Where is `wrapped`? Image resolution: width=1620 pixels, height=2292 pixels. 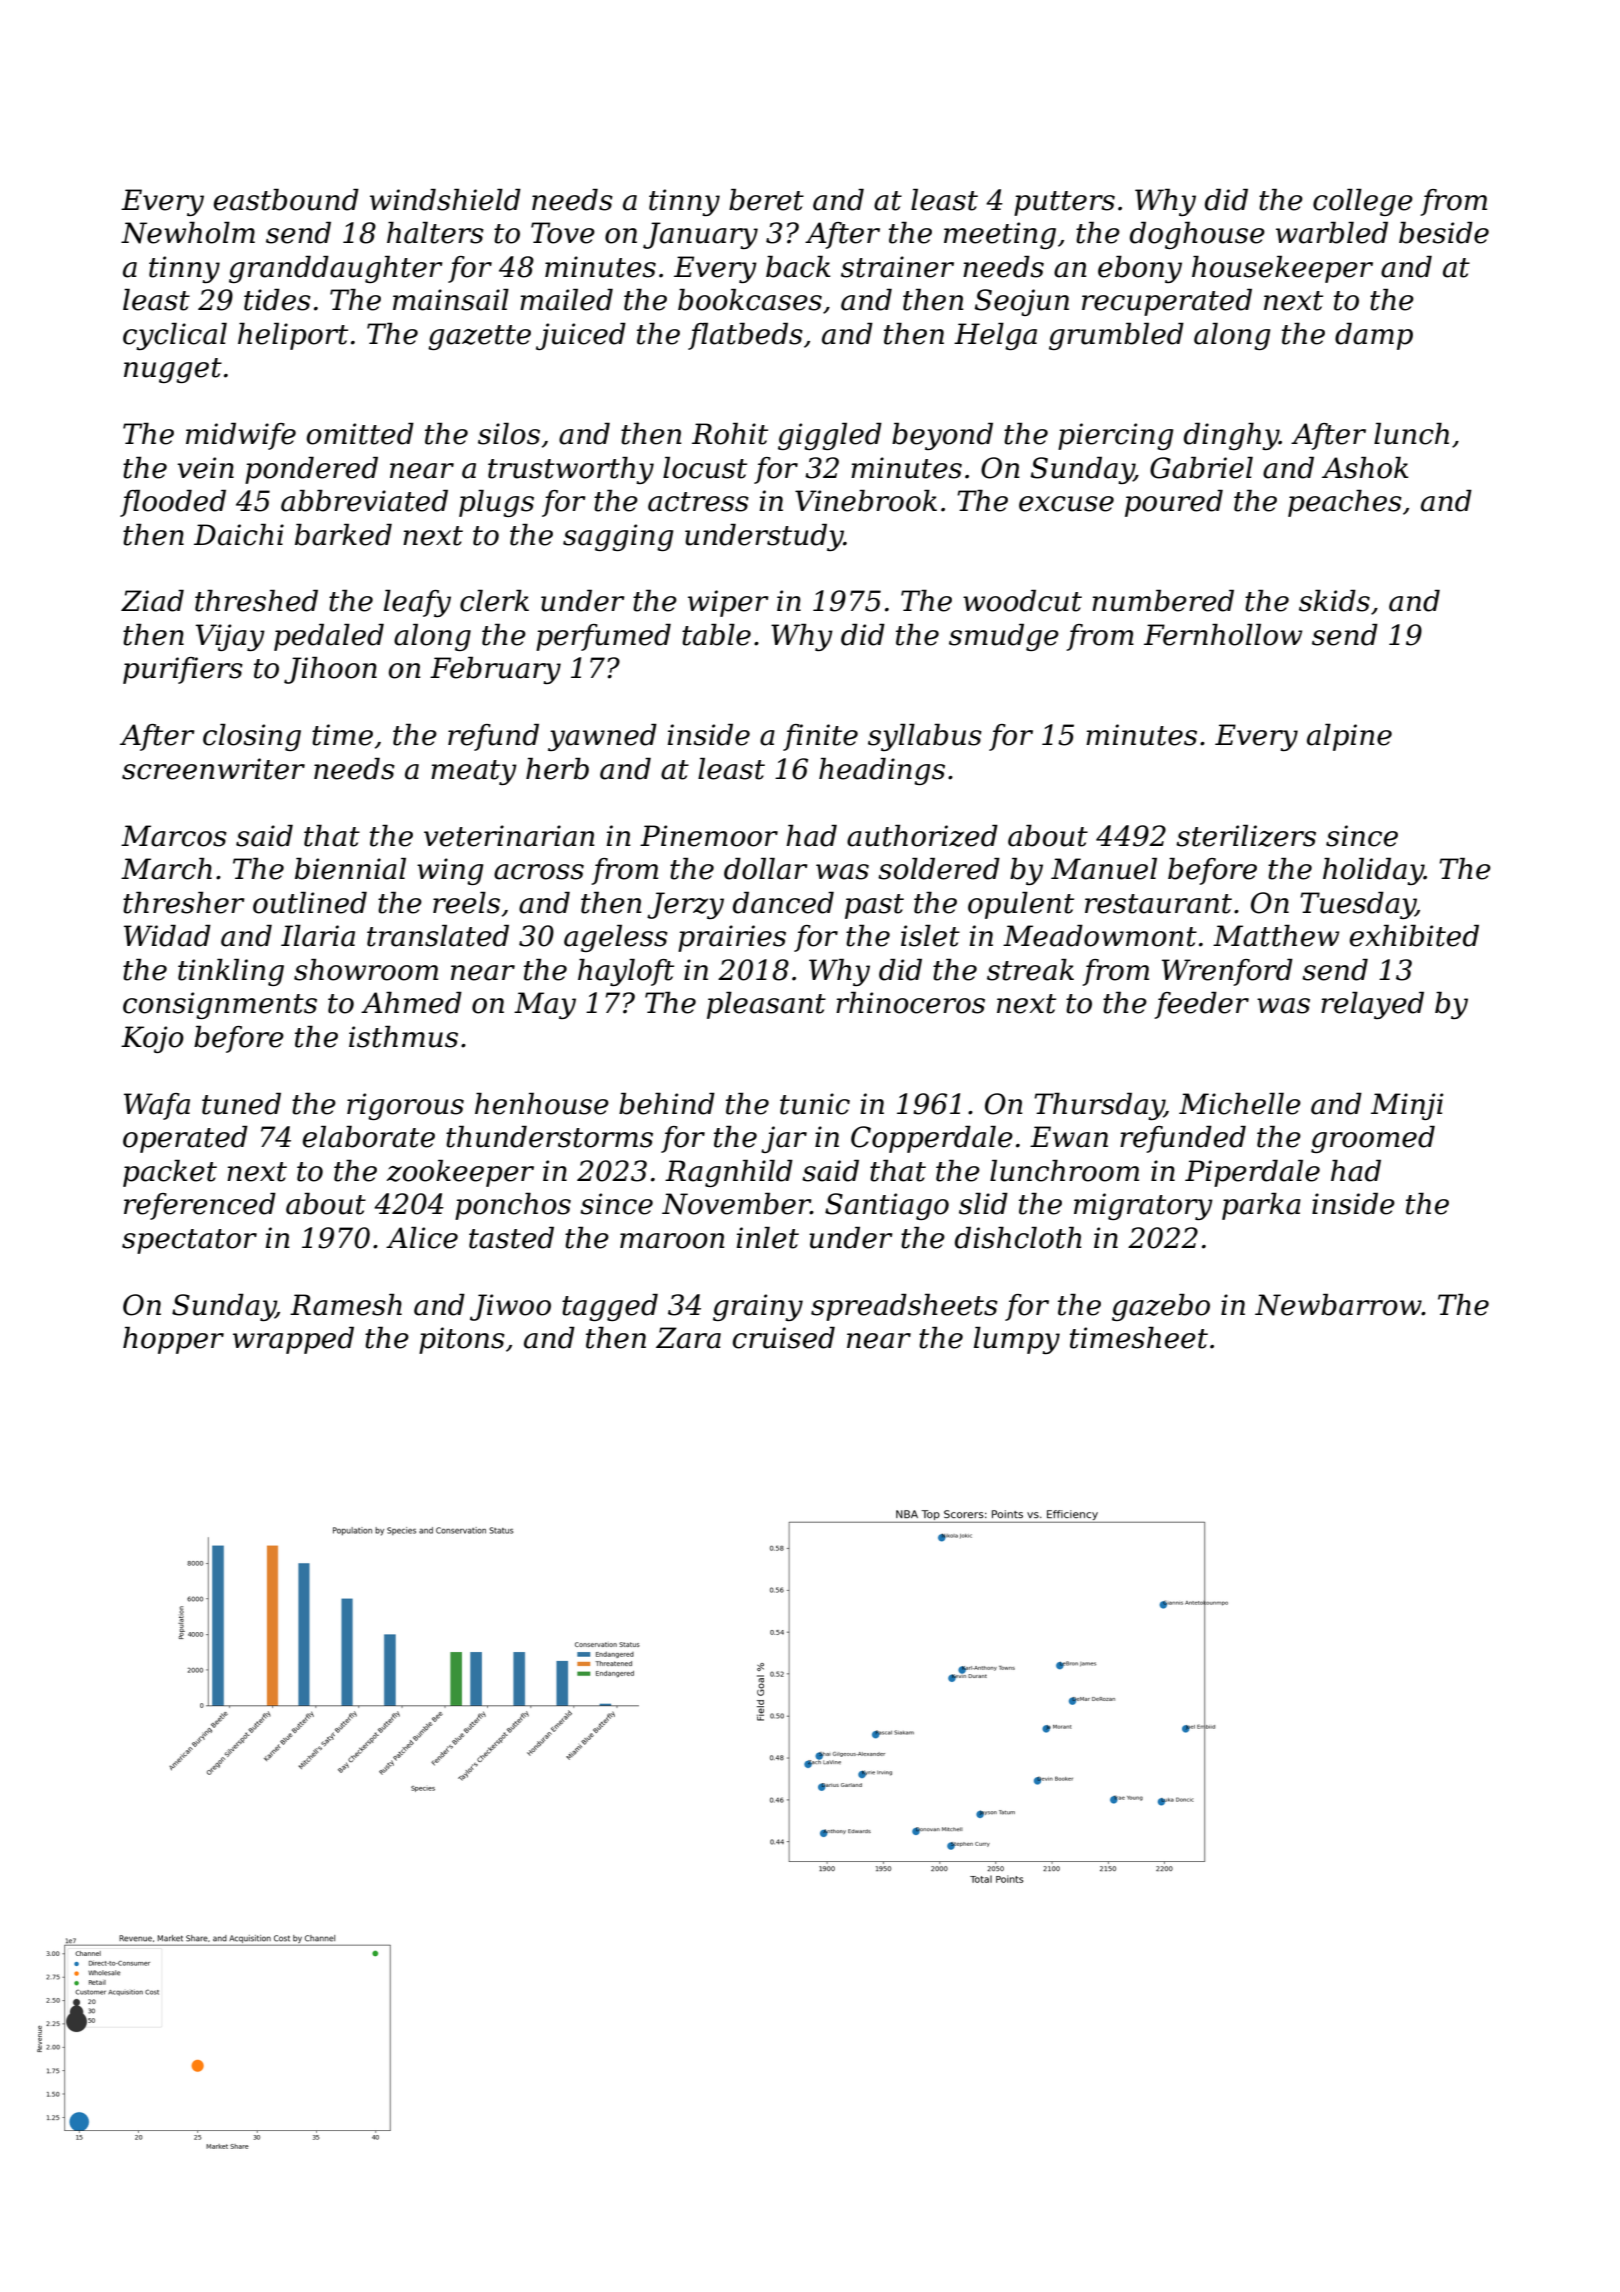
wrapped is located at coordinates (293, 1340).
